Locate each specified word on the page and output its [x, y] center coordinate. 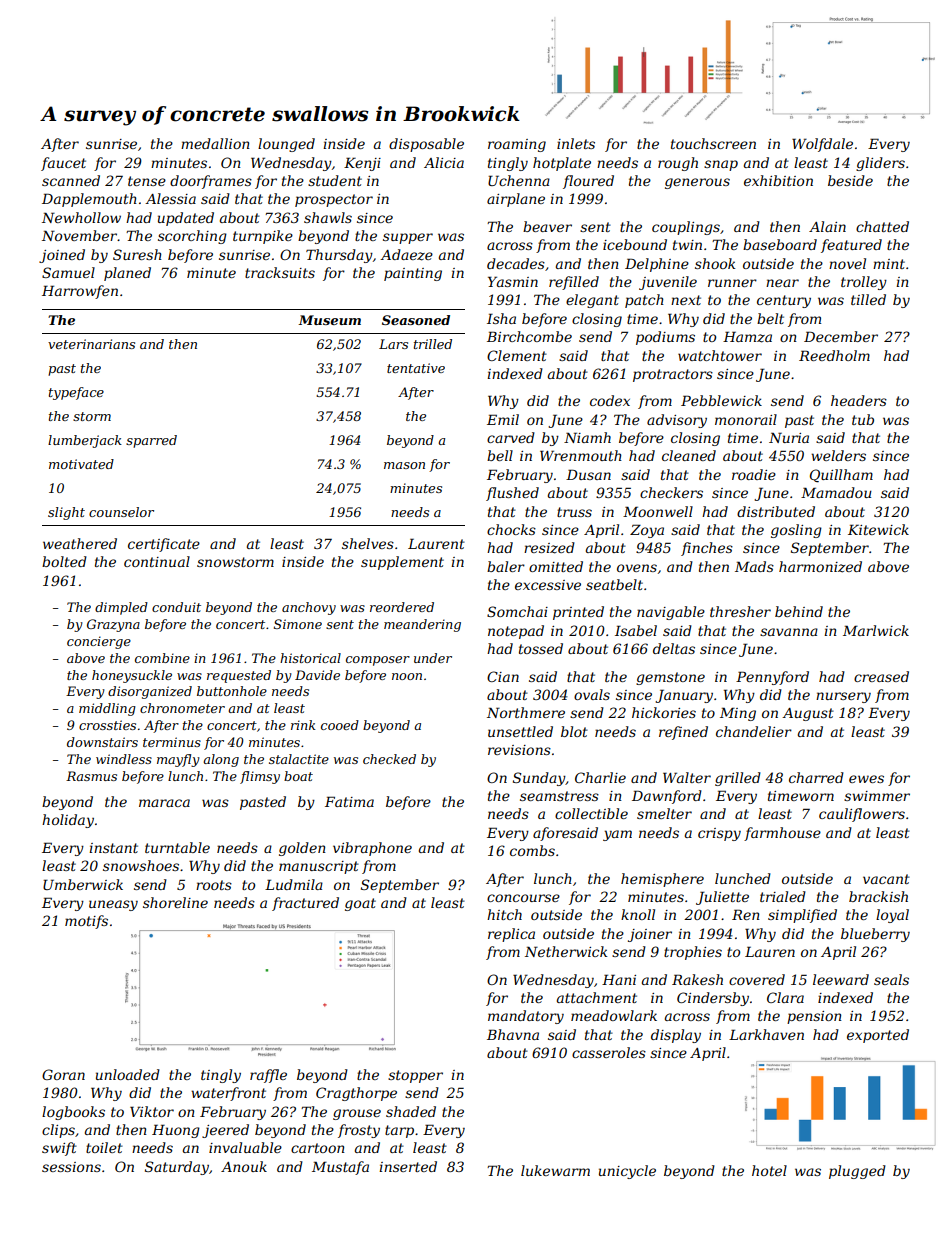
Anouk [244, 1166]
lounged [286, 145]
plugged [857, 1172]
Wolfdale [822, 145]
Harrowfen [80, 292]
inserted [408, 1166]
